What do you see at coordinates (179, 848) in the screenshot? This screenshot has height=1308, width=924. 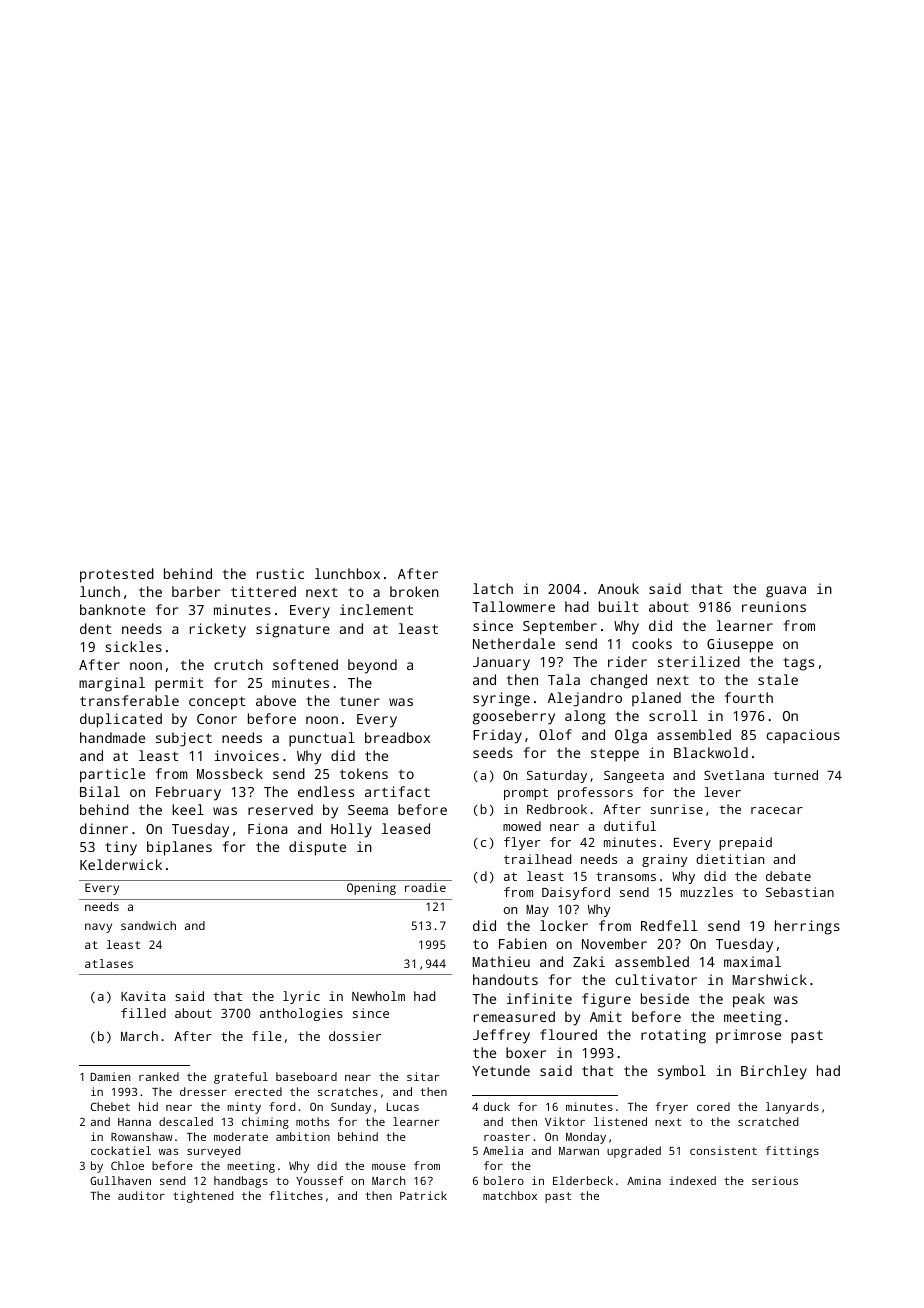 I see `biplanes` at bounding box center [179, 848].
